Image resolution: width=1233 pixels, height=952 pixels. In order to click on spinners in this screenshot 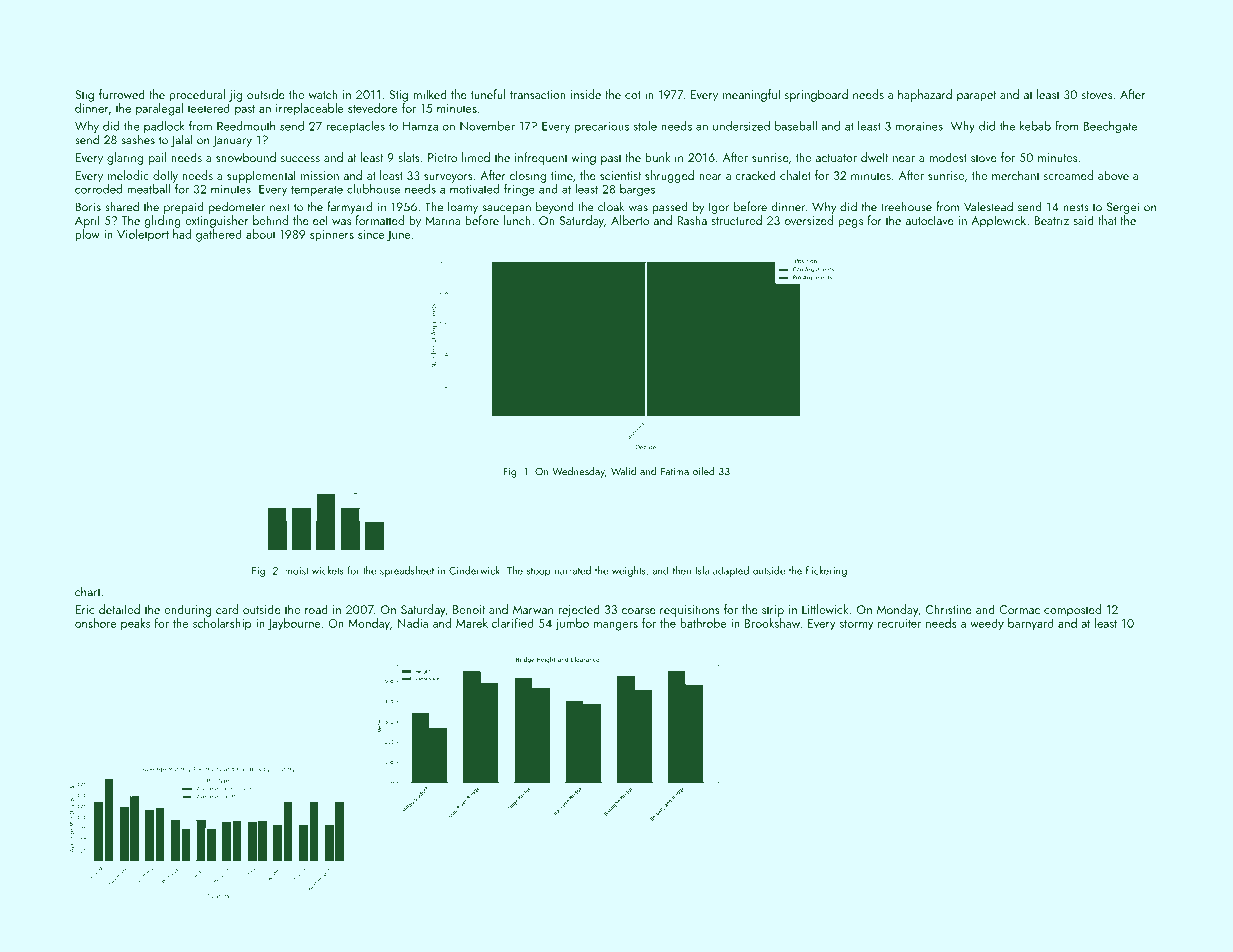, I will do `click(332, 236)`.
